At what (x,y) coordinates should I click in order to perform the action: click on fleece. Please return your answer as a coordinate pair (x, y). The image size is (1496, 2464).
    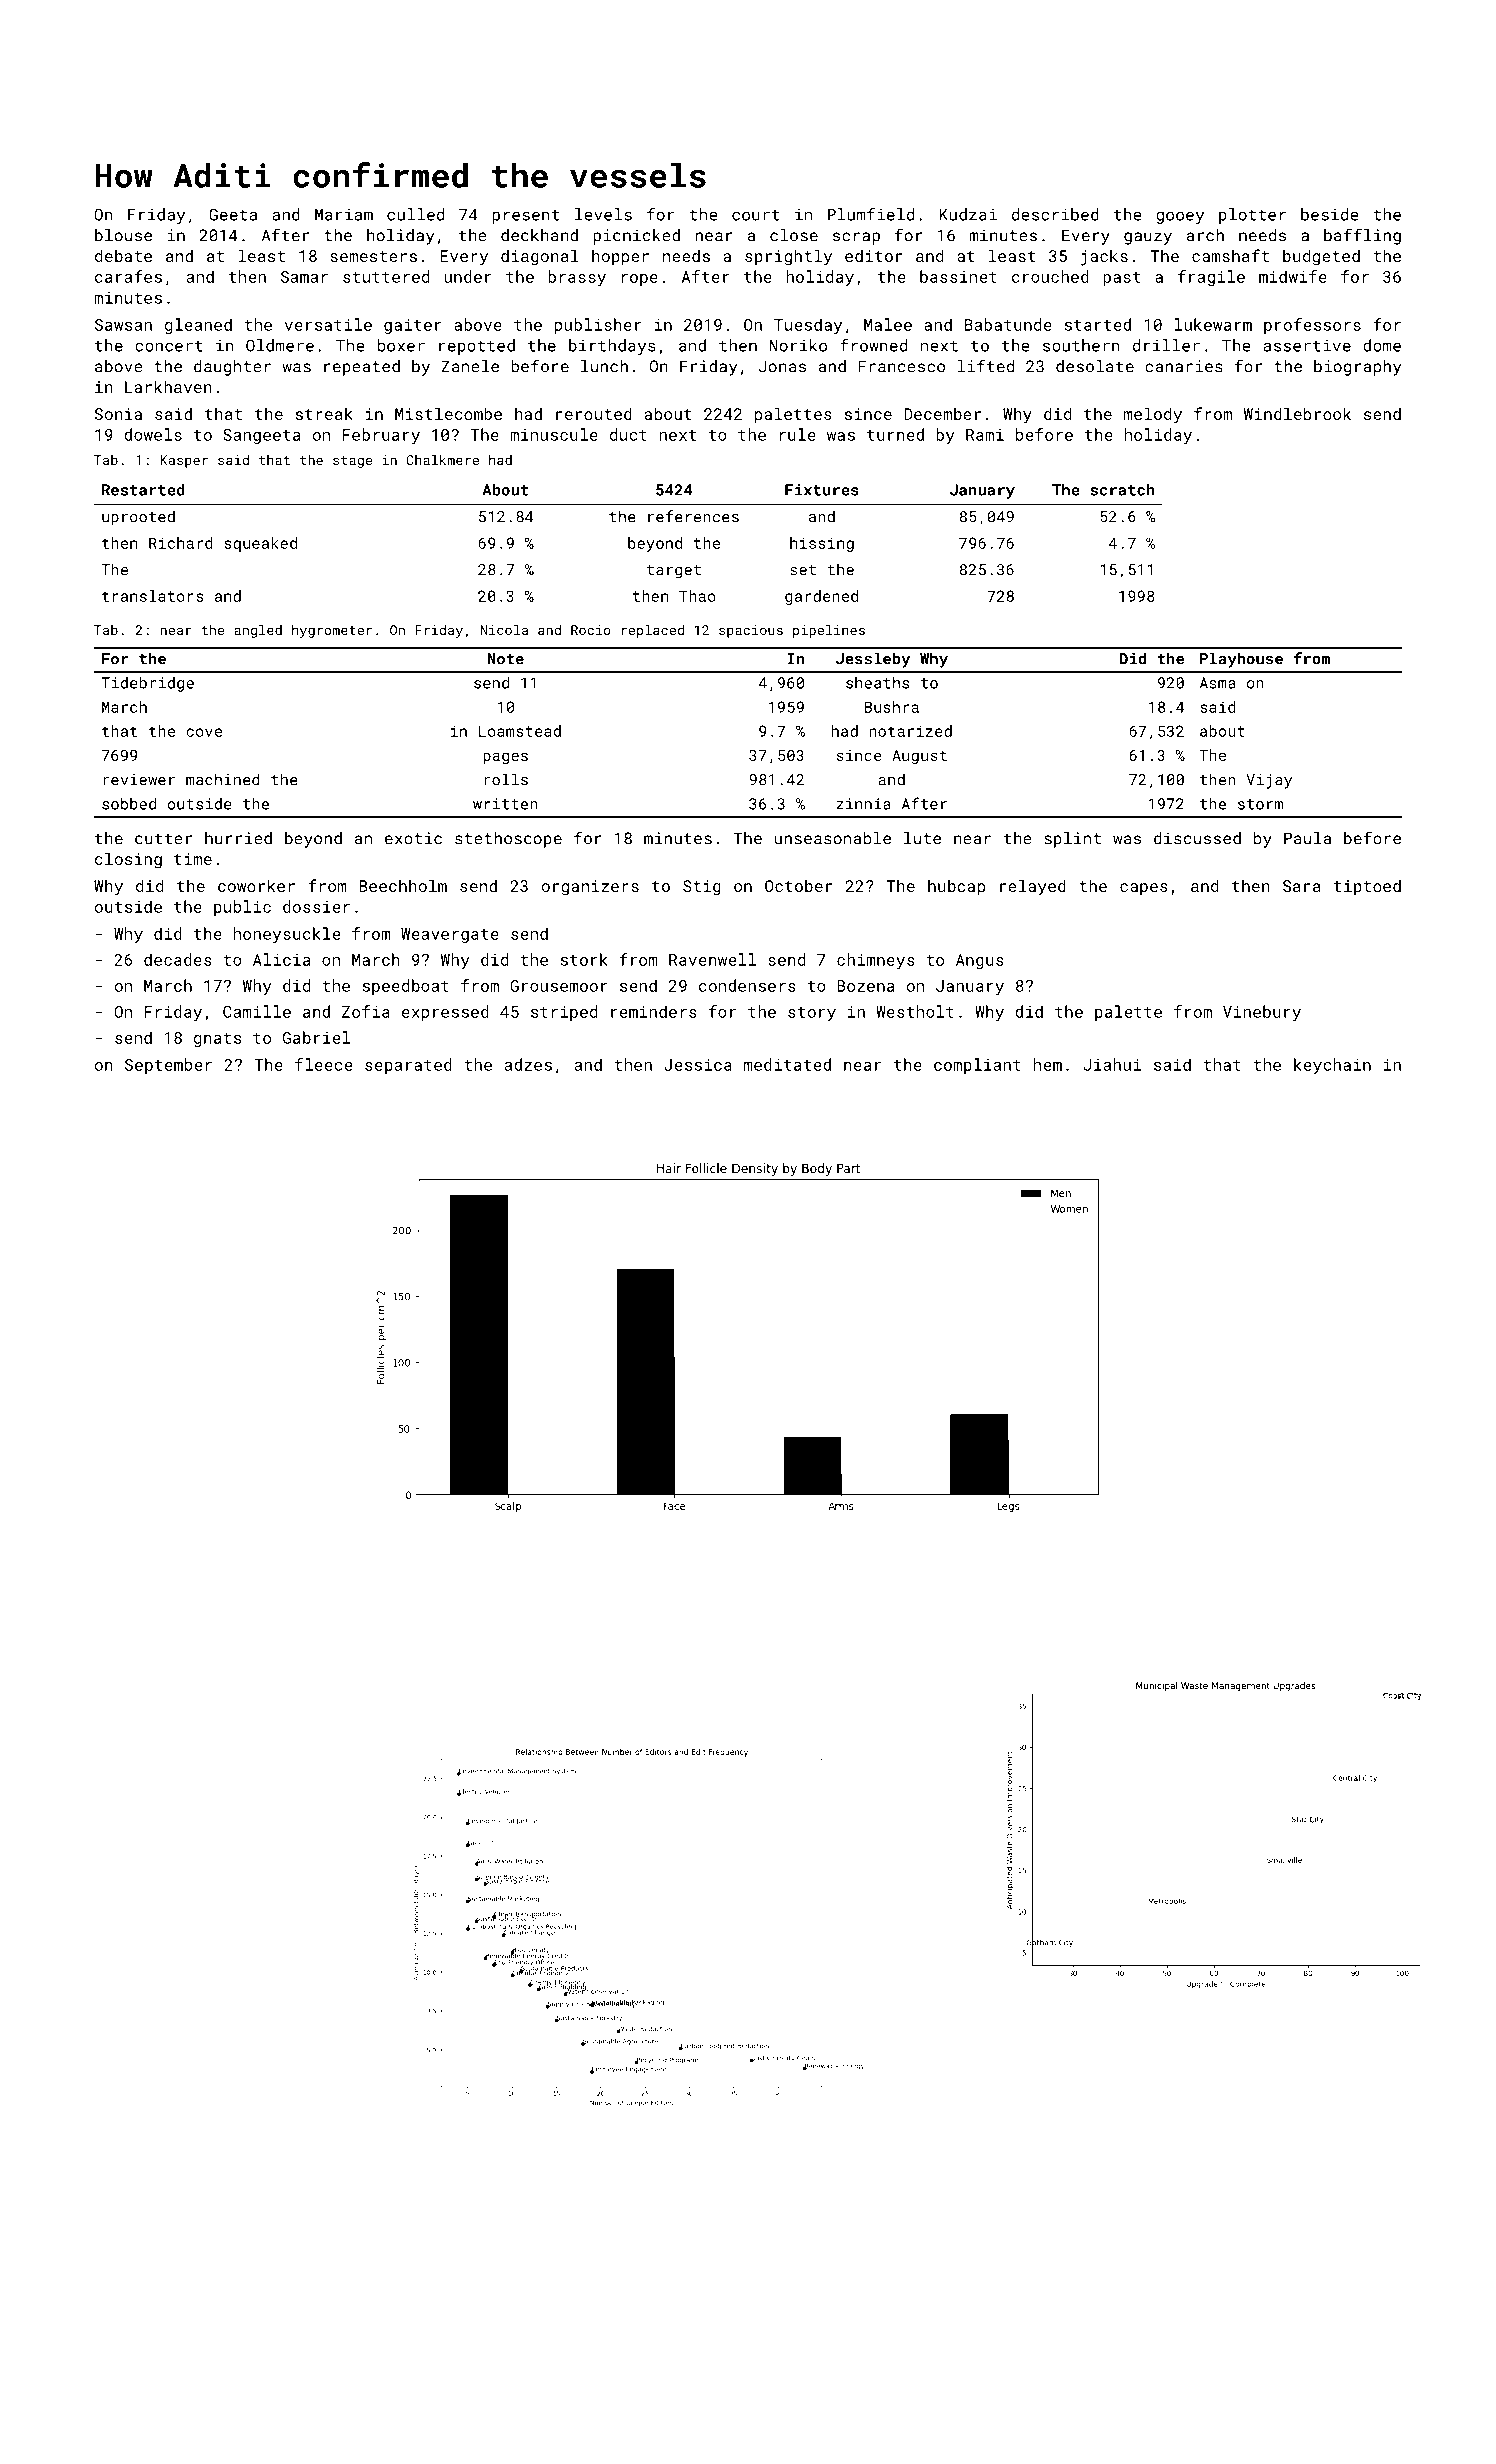
    Looking at the image, I should click on (324, 1064).
